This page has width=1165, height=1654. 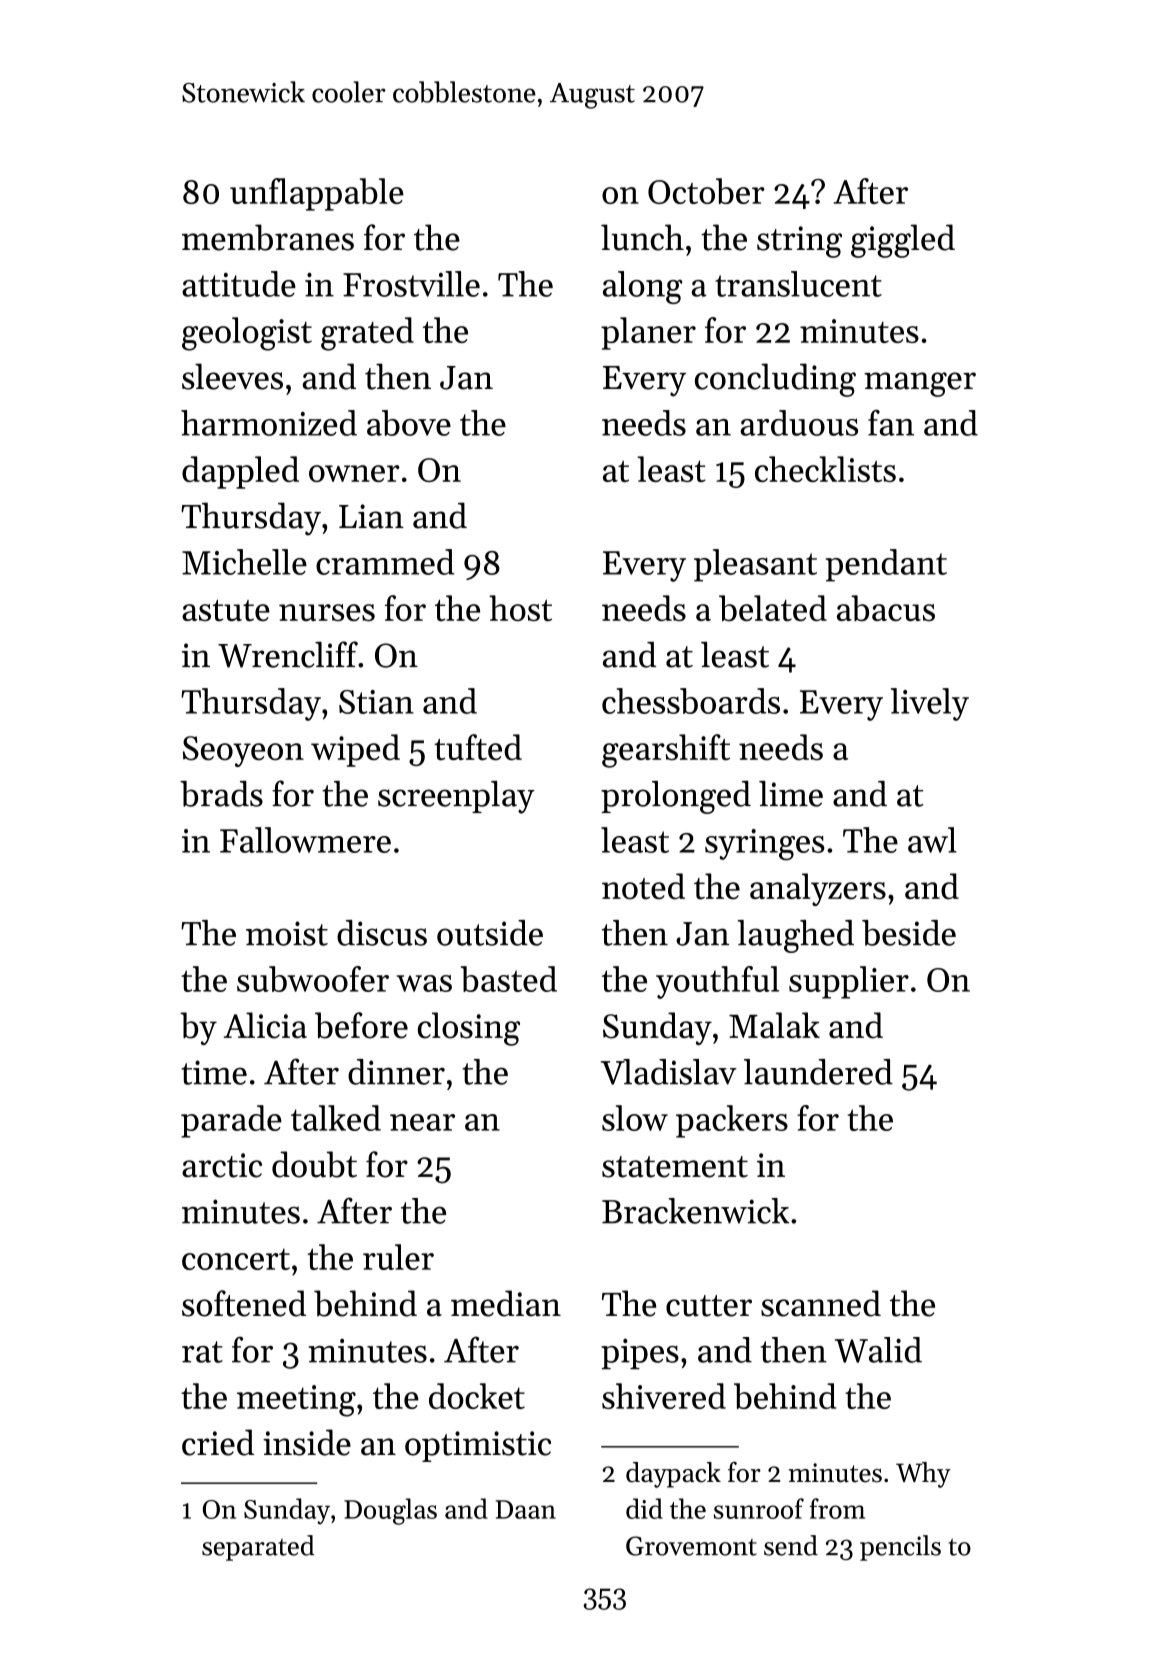 I want to click on doubt, so click(x=314, y=1164).
